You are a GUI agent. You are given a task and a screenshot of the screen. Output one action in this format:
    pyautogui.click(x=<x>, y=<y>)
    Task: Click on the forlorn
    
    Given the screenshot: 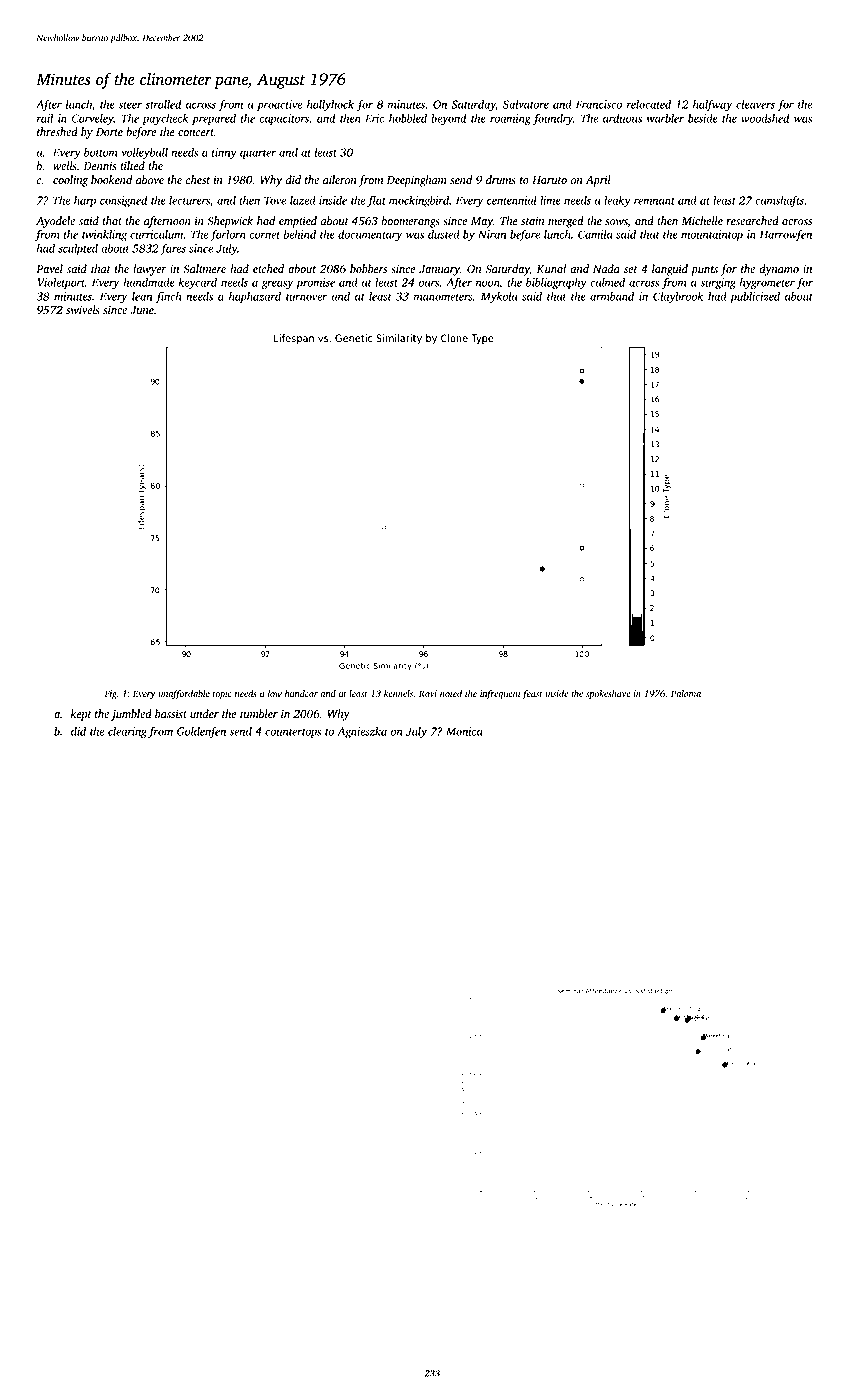 What is the action you would take?
    pyautogui.click(x=228, y=235)
